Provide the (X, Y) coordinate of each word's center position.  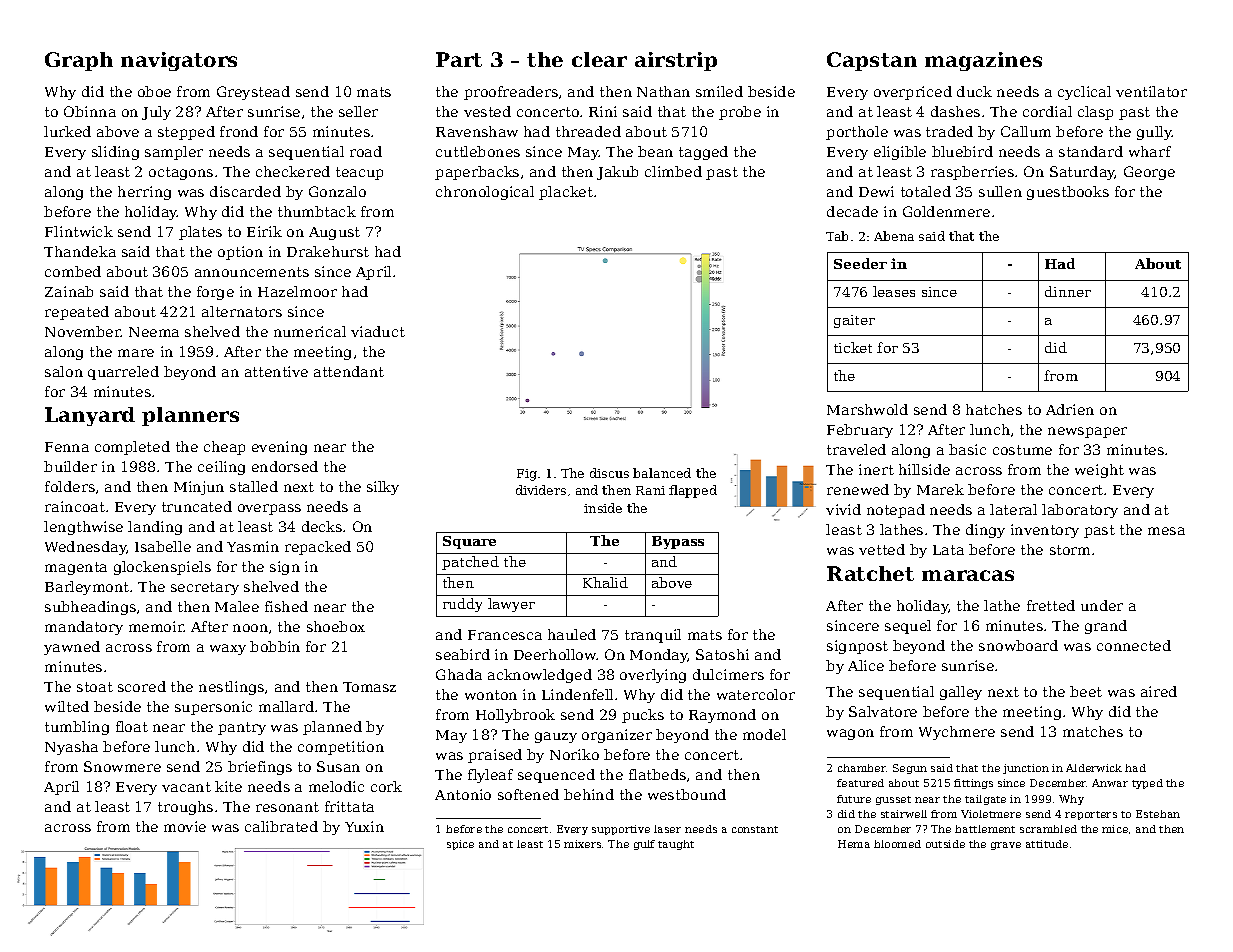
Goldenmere (946, 211)
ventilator (1151, 91)
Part (459, 59)
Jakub (617, 173)
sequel (908, 627)
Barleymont (87, 588)
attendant (349, 371)
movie (185, 826)
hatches (994, 409)
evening (279, 448)
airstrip (676, 61)
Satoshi (722, 654)
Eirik (264, 231)
